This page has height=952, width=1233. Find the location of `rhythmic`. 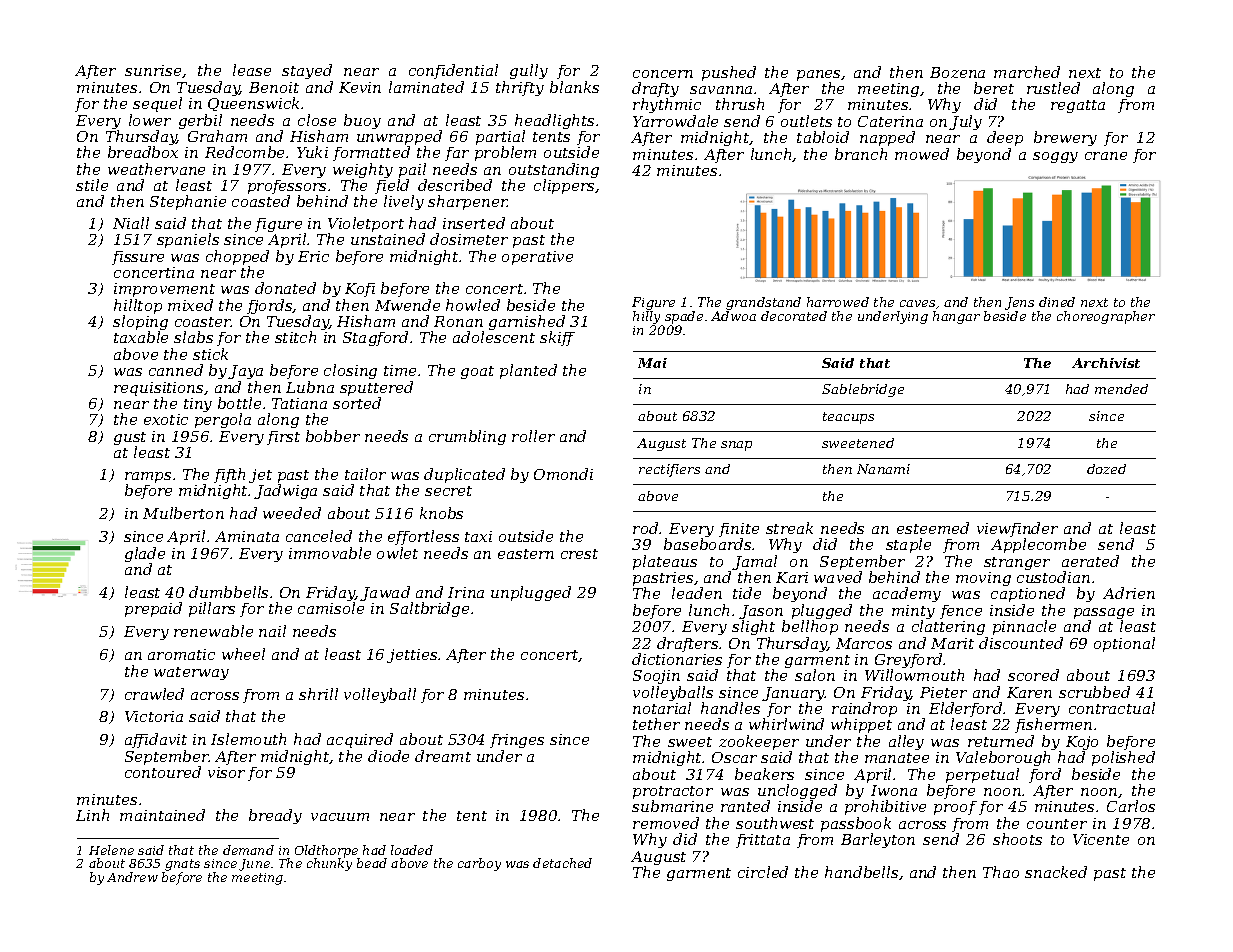

rhythmic is located at coordinates (667, 106).
